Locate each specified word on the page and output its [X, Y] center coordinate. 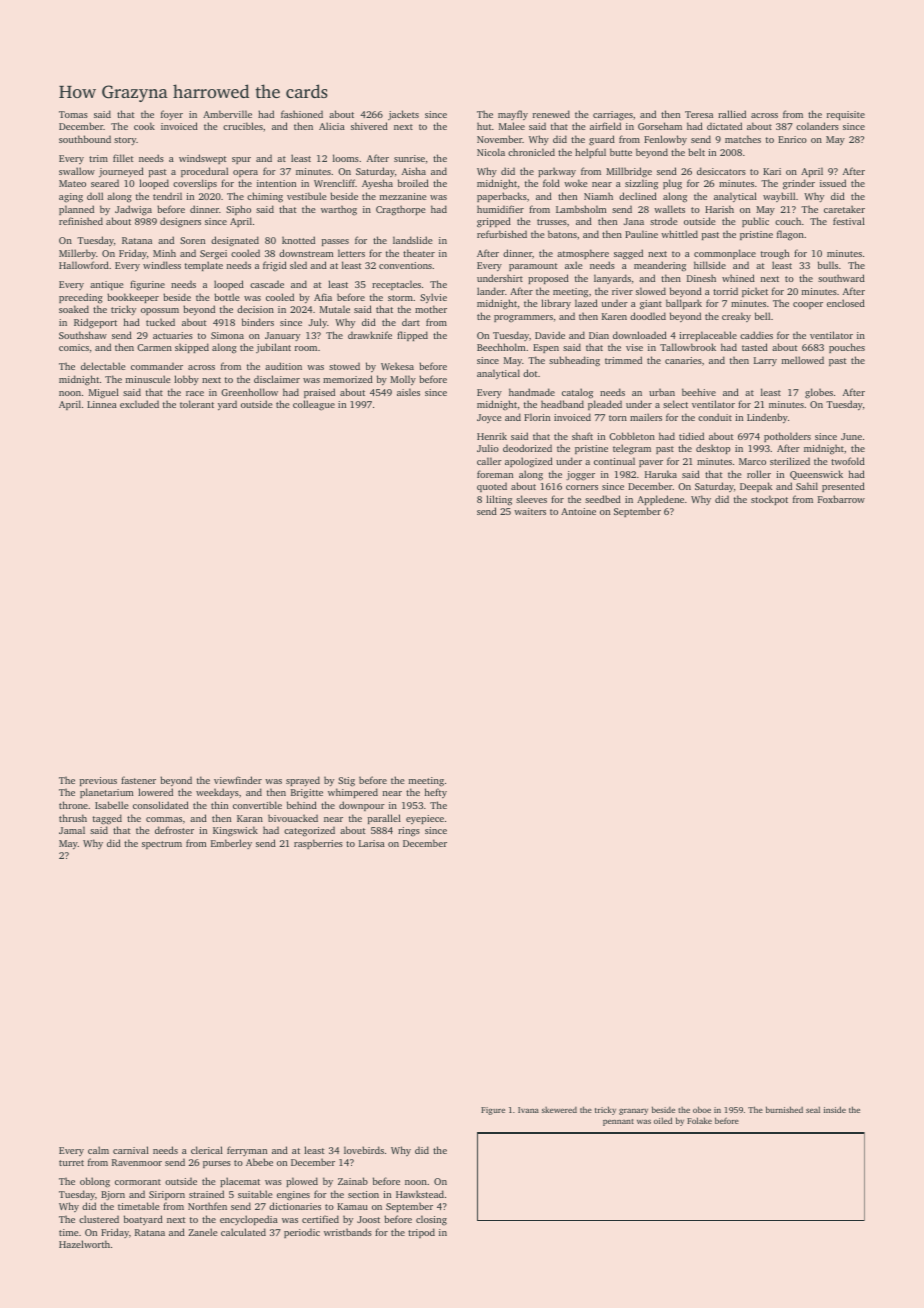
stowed [344, 366]
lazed [586, 303]
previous [98, 781]
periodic [302, 1233]
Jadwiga [133, 210]
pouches [847, 348]
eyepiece [425, 819]
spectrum [162, 845]
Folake [699, 1120]
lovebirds [364, 1150]
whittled [679, 234]
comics [74, 347]
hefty [436, 793]
